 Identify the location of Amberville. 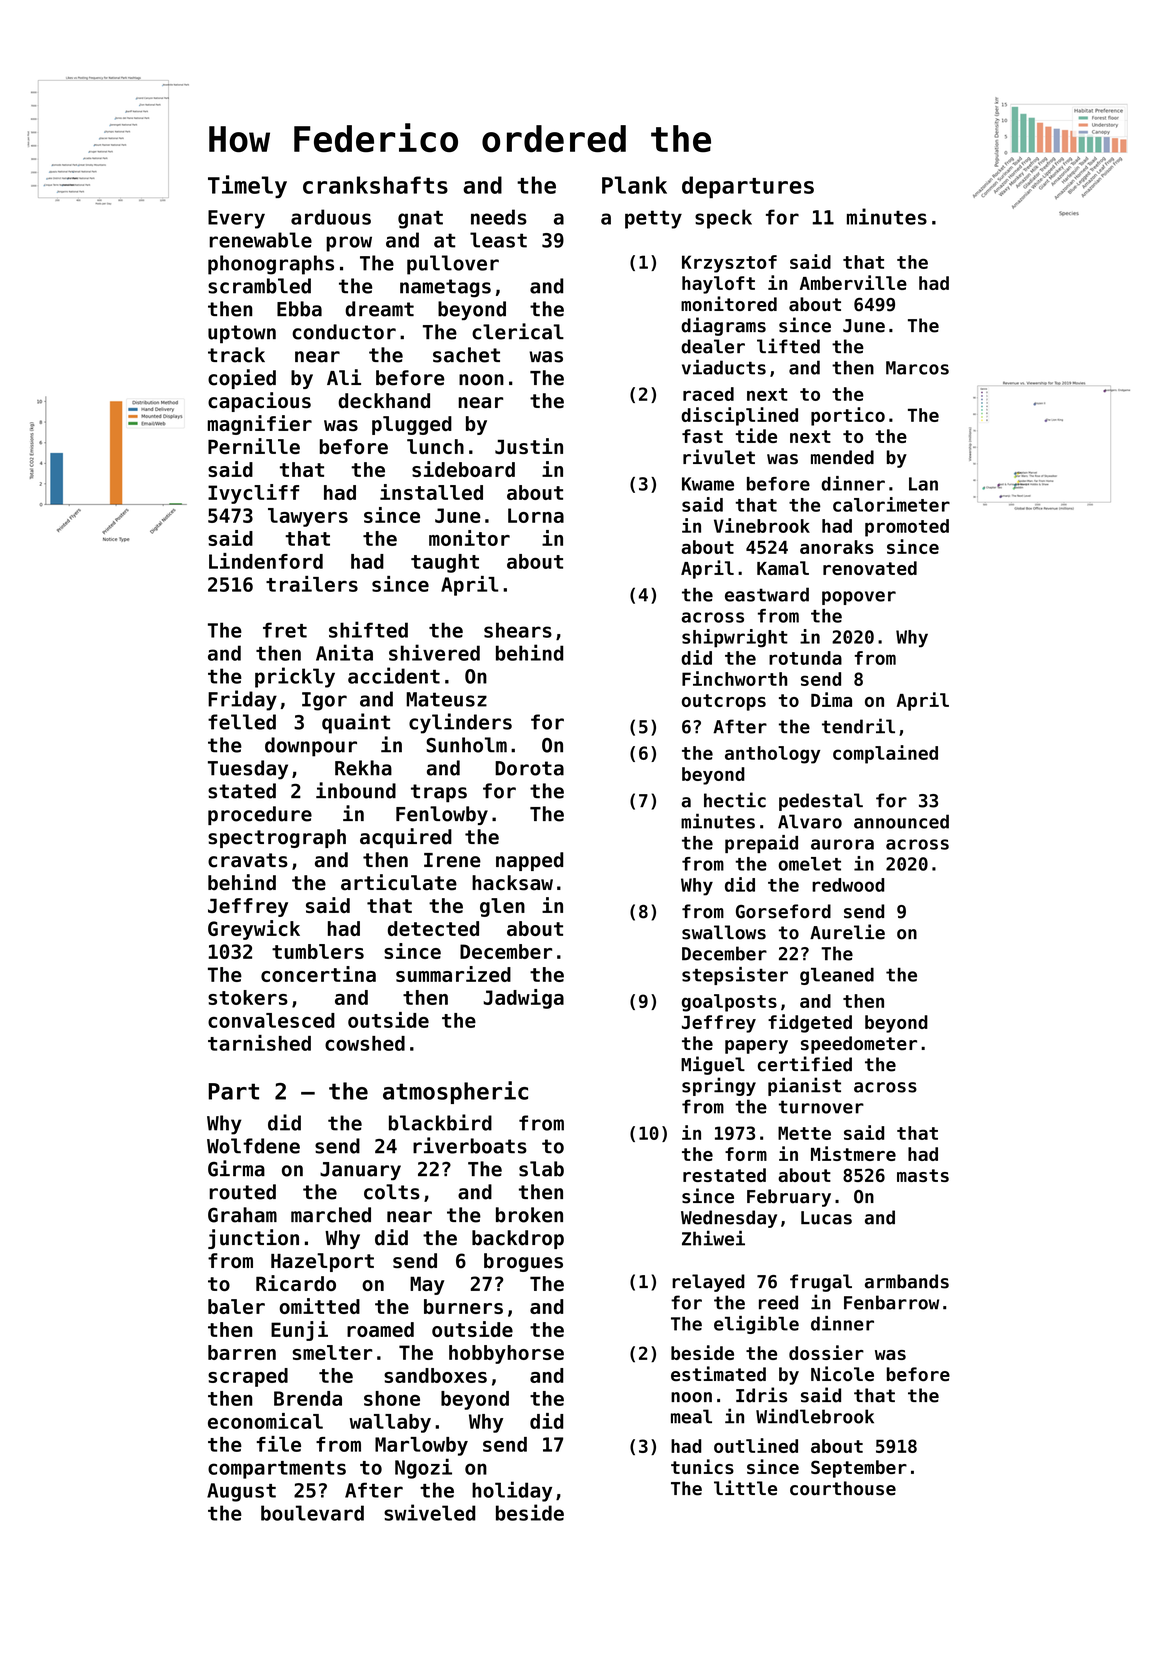
(853, 282).
